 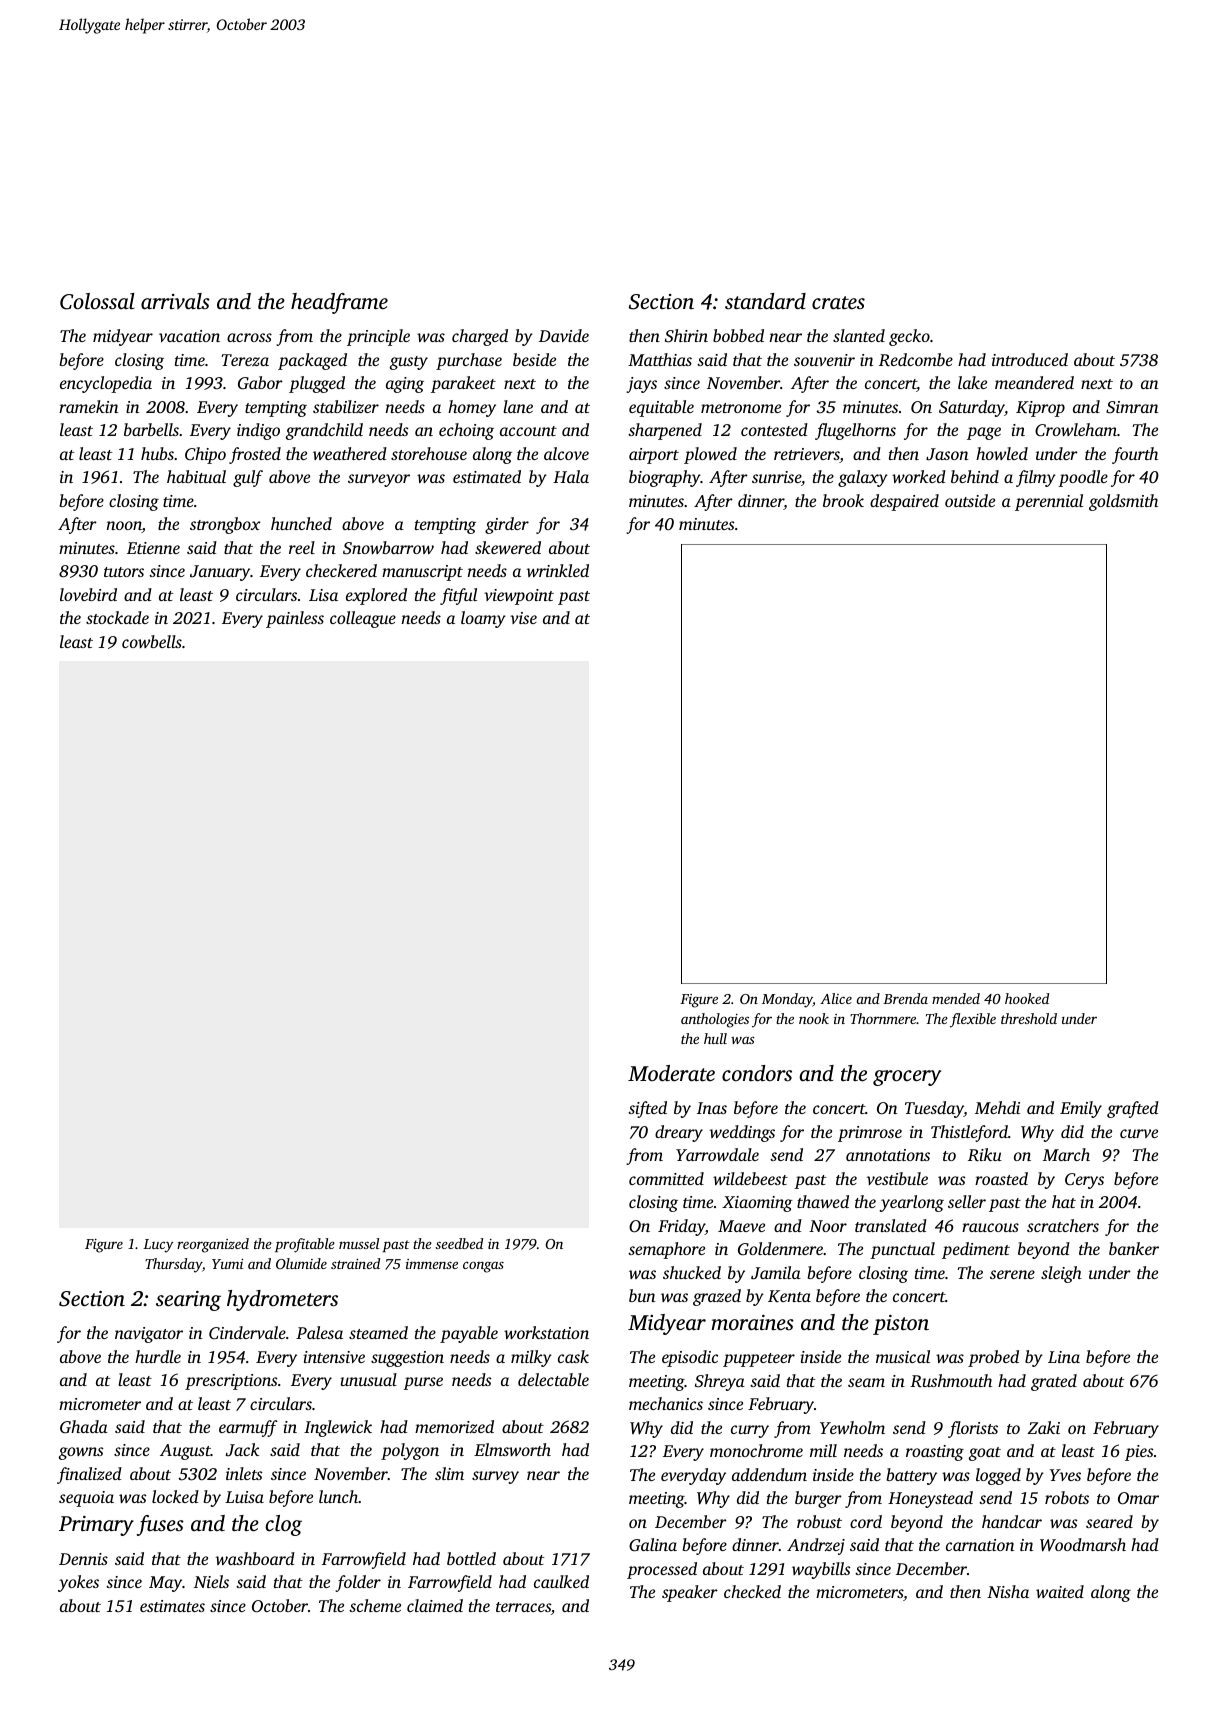 What do you see at coordinates (909, 337) in the screenshot?
I see `gecko` at bounding box center [909, 337].
